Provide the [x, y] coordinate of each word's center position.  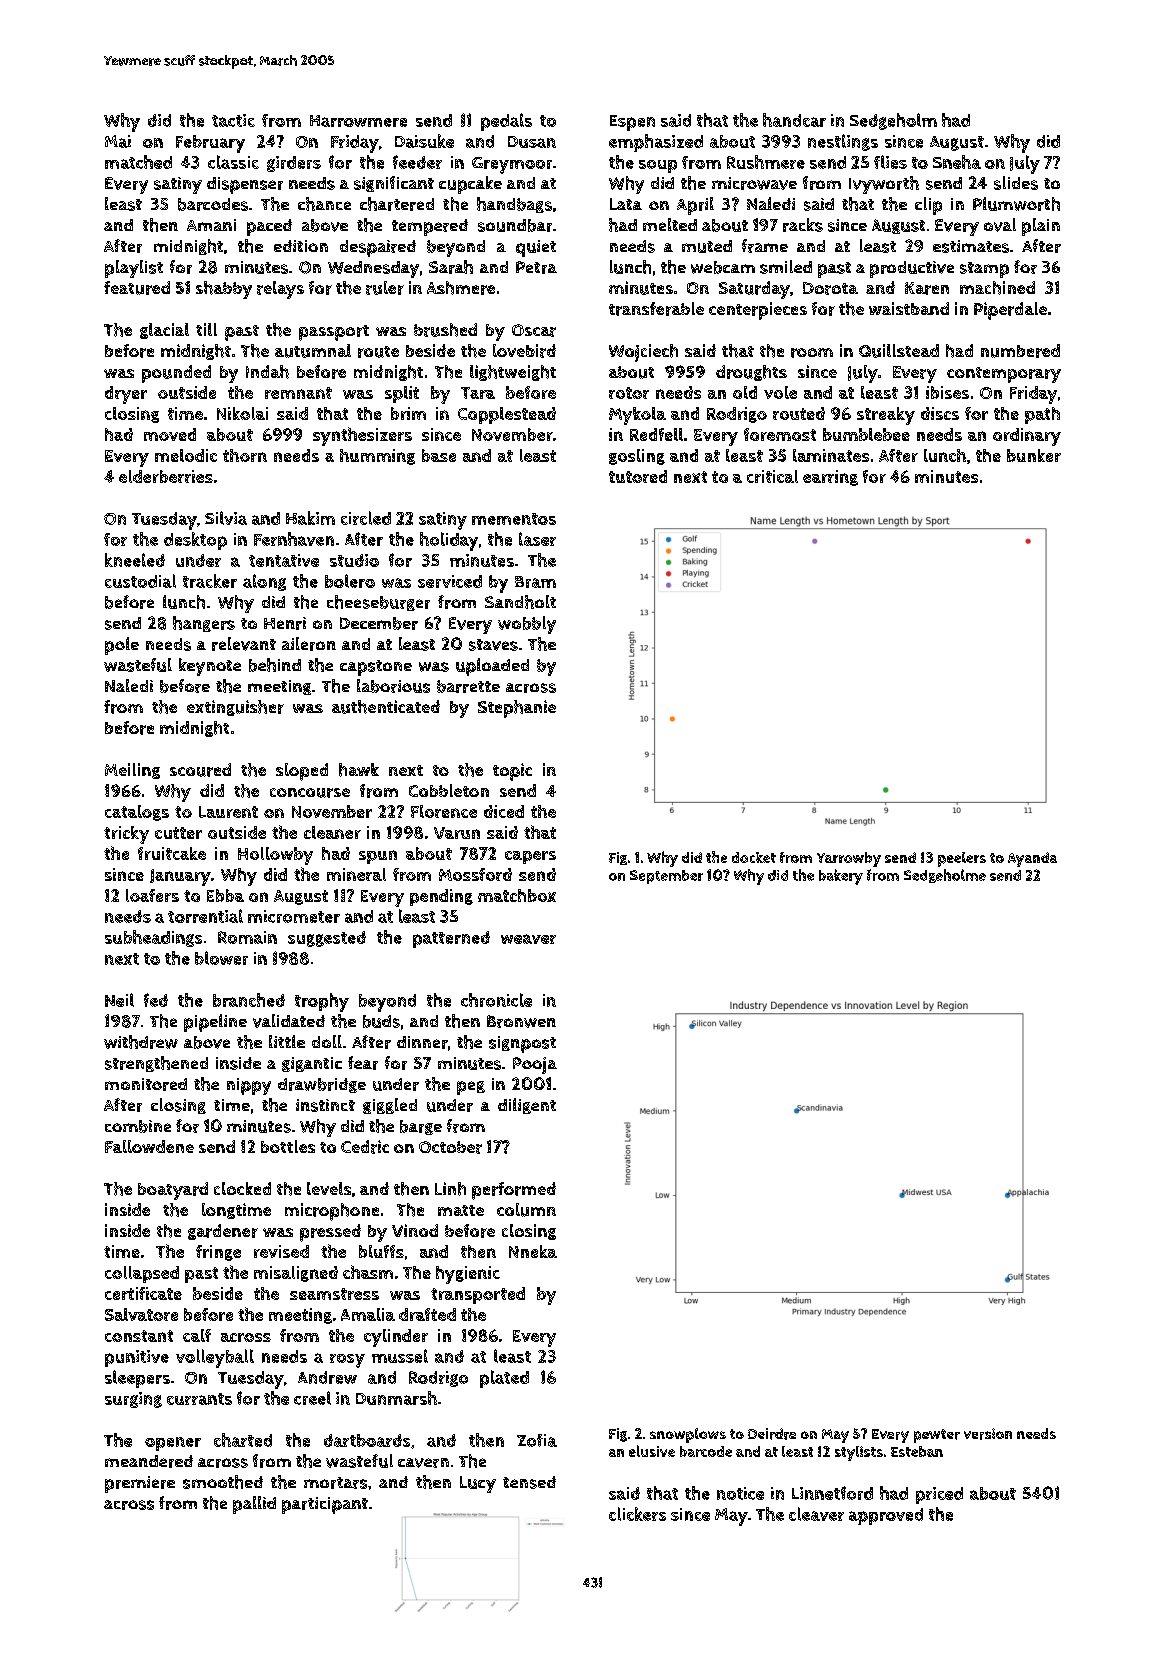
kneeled [135, 560]
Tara [478, 393]
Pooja [535, 1065]
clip [928, 206]
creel [312, 1398]
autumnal [313, 351]
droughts [751, 373]
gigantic [312, 1064]
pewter [937, 1436]
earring [830, 478]
